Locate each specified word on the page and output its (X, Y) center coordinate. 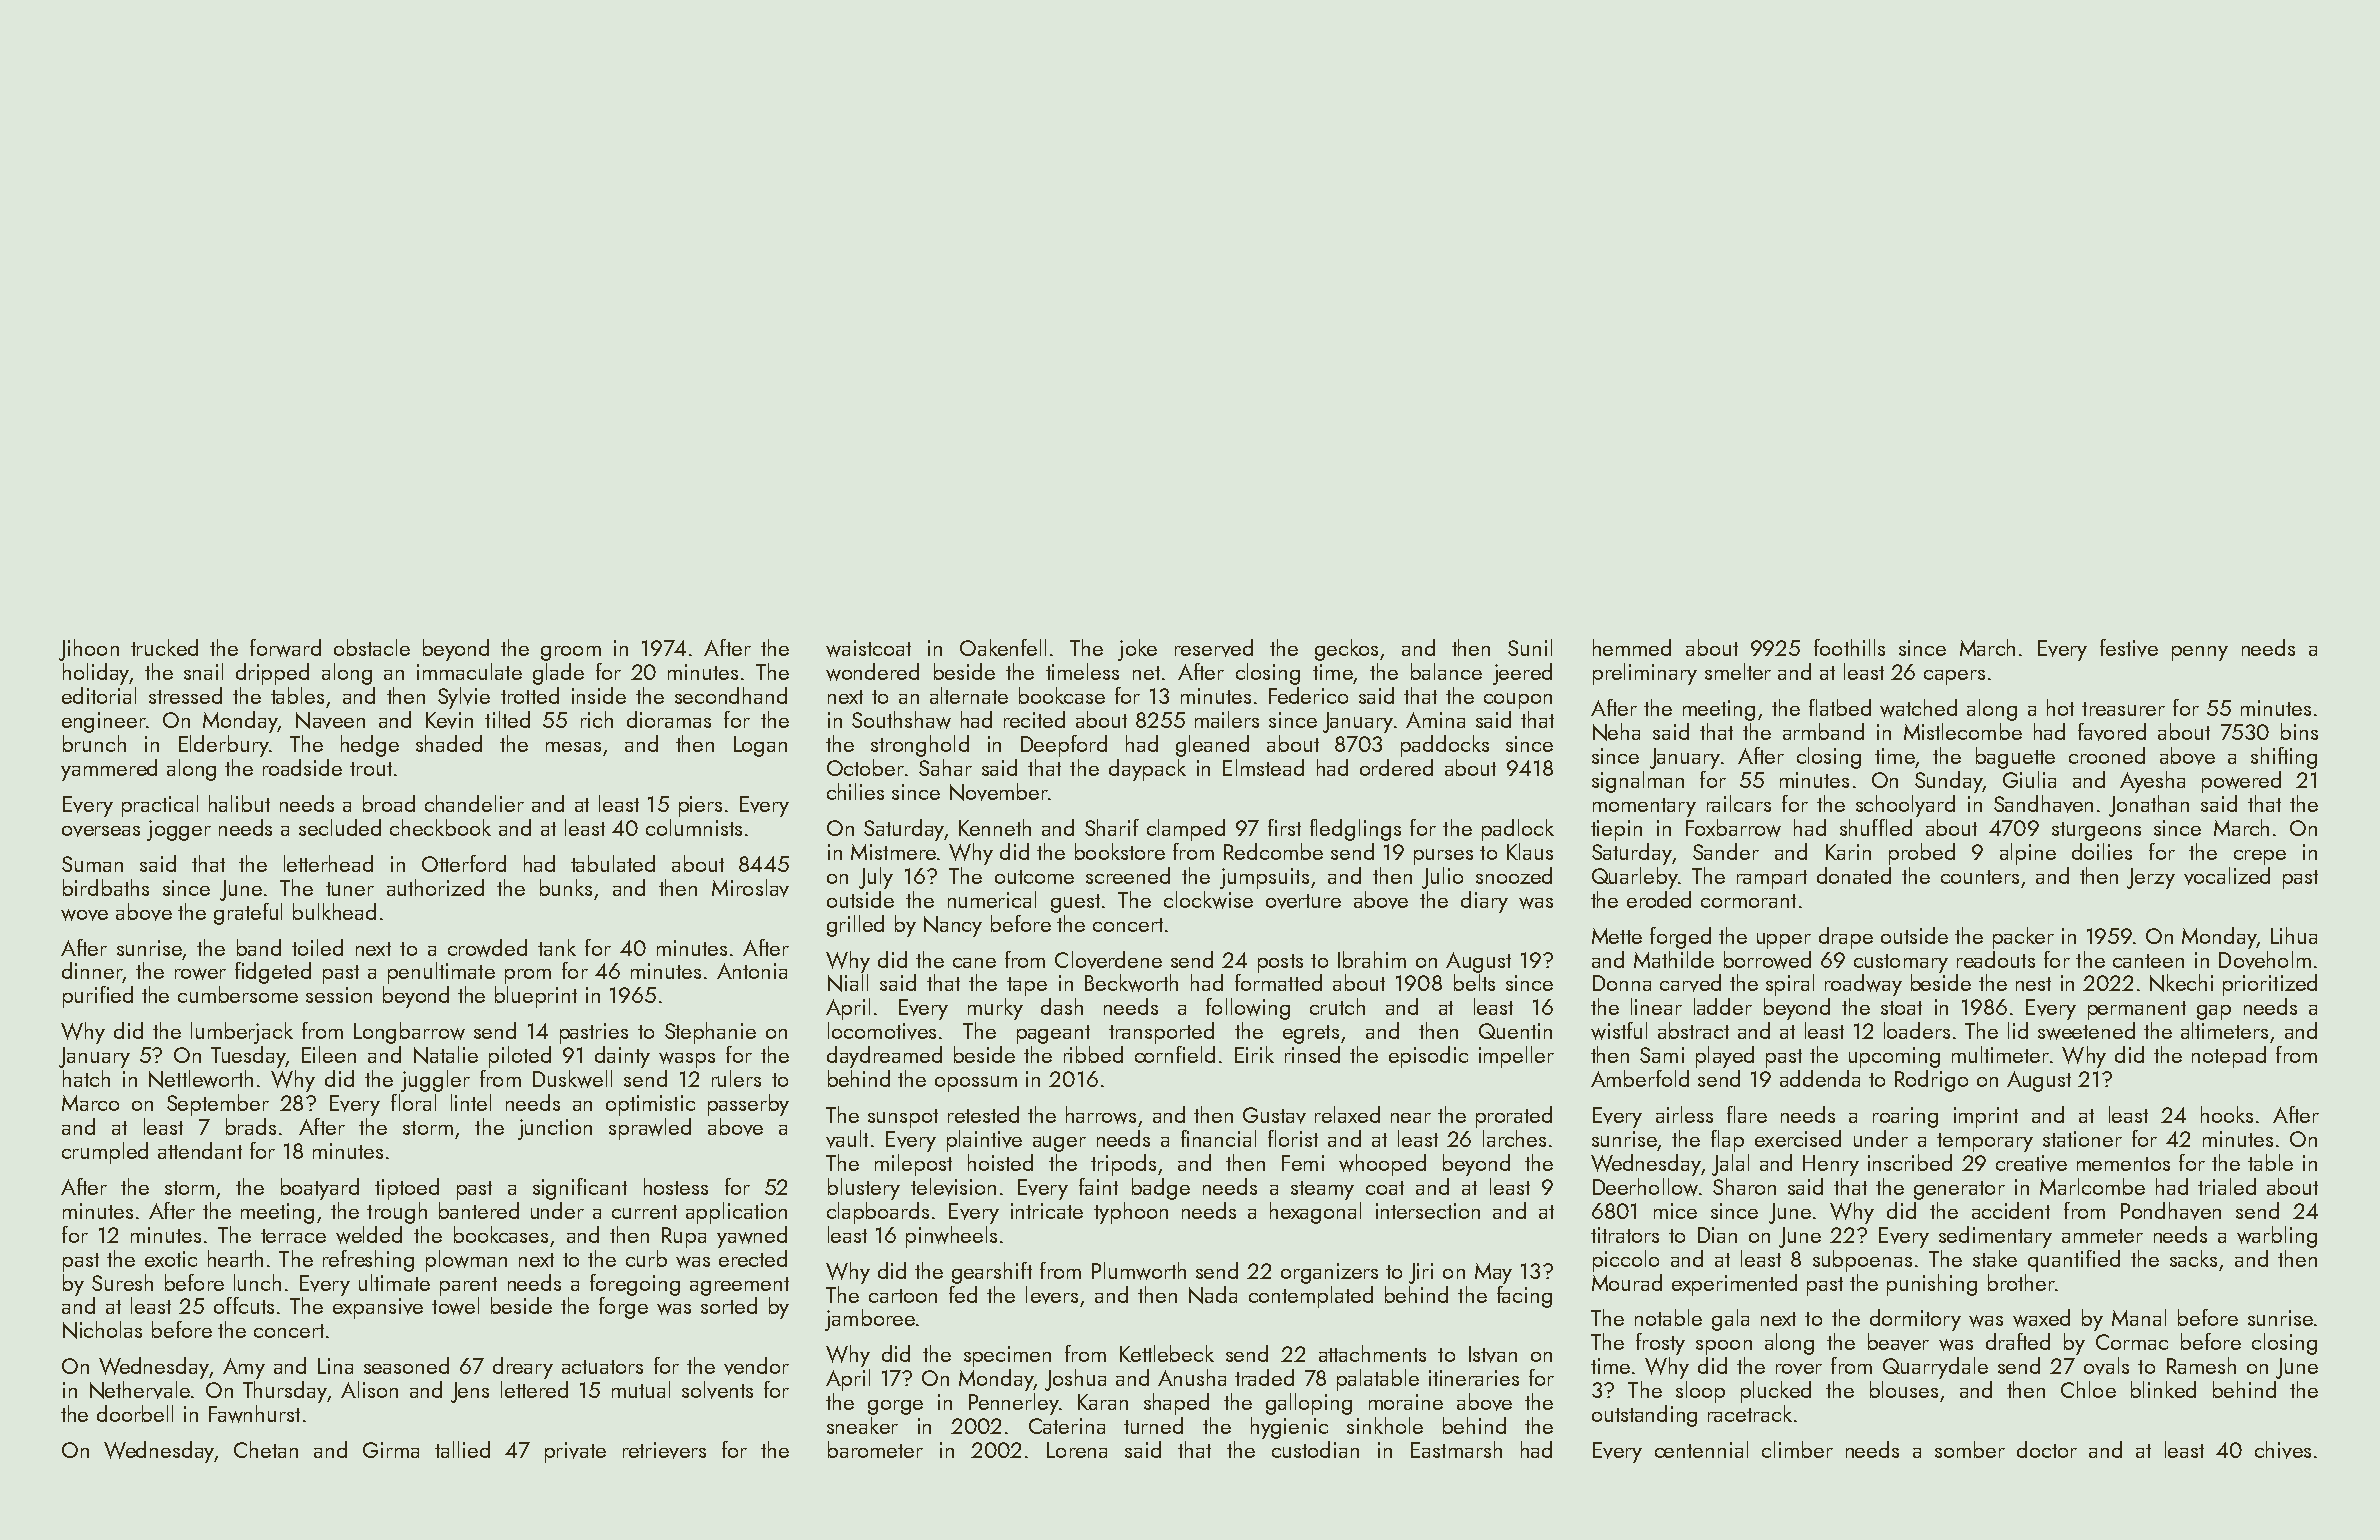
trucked (164, 647)
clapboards (878, 1213)
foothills (1849, 647)
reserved (1214, 648)
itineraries (1474, 1378)
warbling (2277, 1237)
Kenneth (995, 827)
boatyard (320, 1189)
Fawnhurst (254, 1414)
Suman (92, 864)
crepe (2260, 857)
